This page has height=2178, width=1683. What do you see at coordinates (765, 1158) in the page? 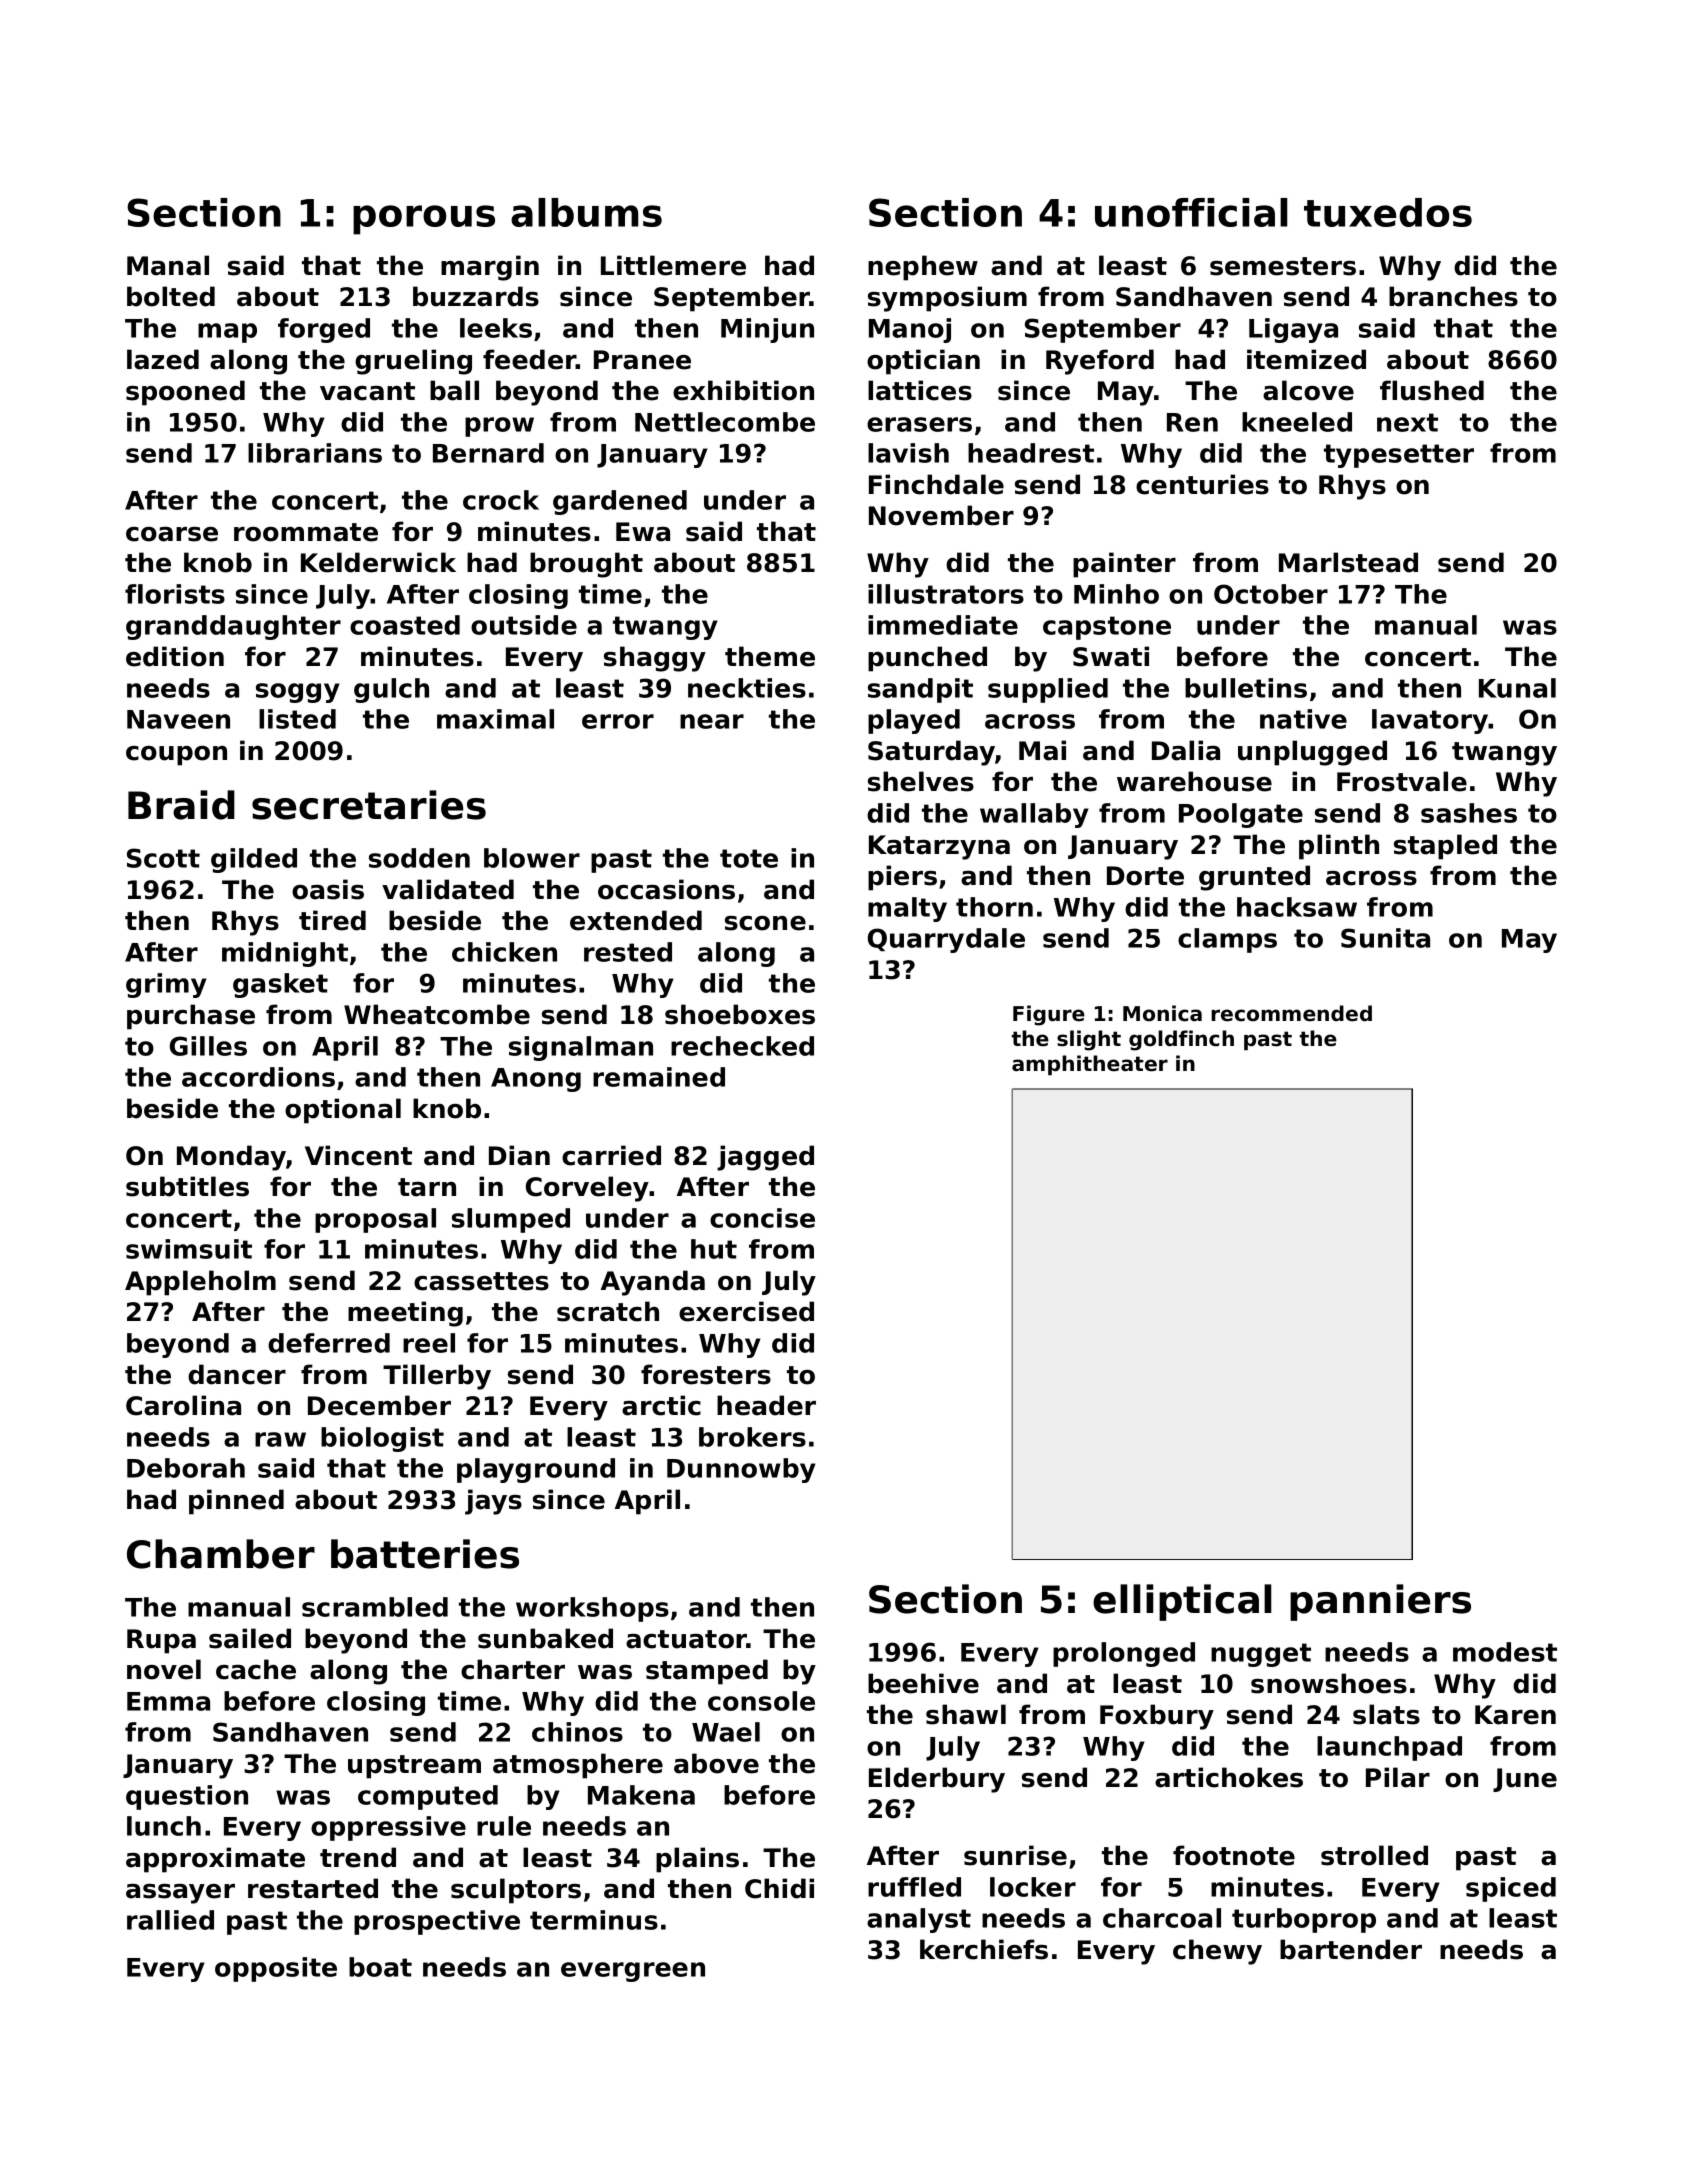
I see `jagged` at bounding box center [765, 1158].
